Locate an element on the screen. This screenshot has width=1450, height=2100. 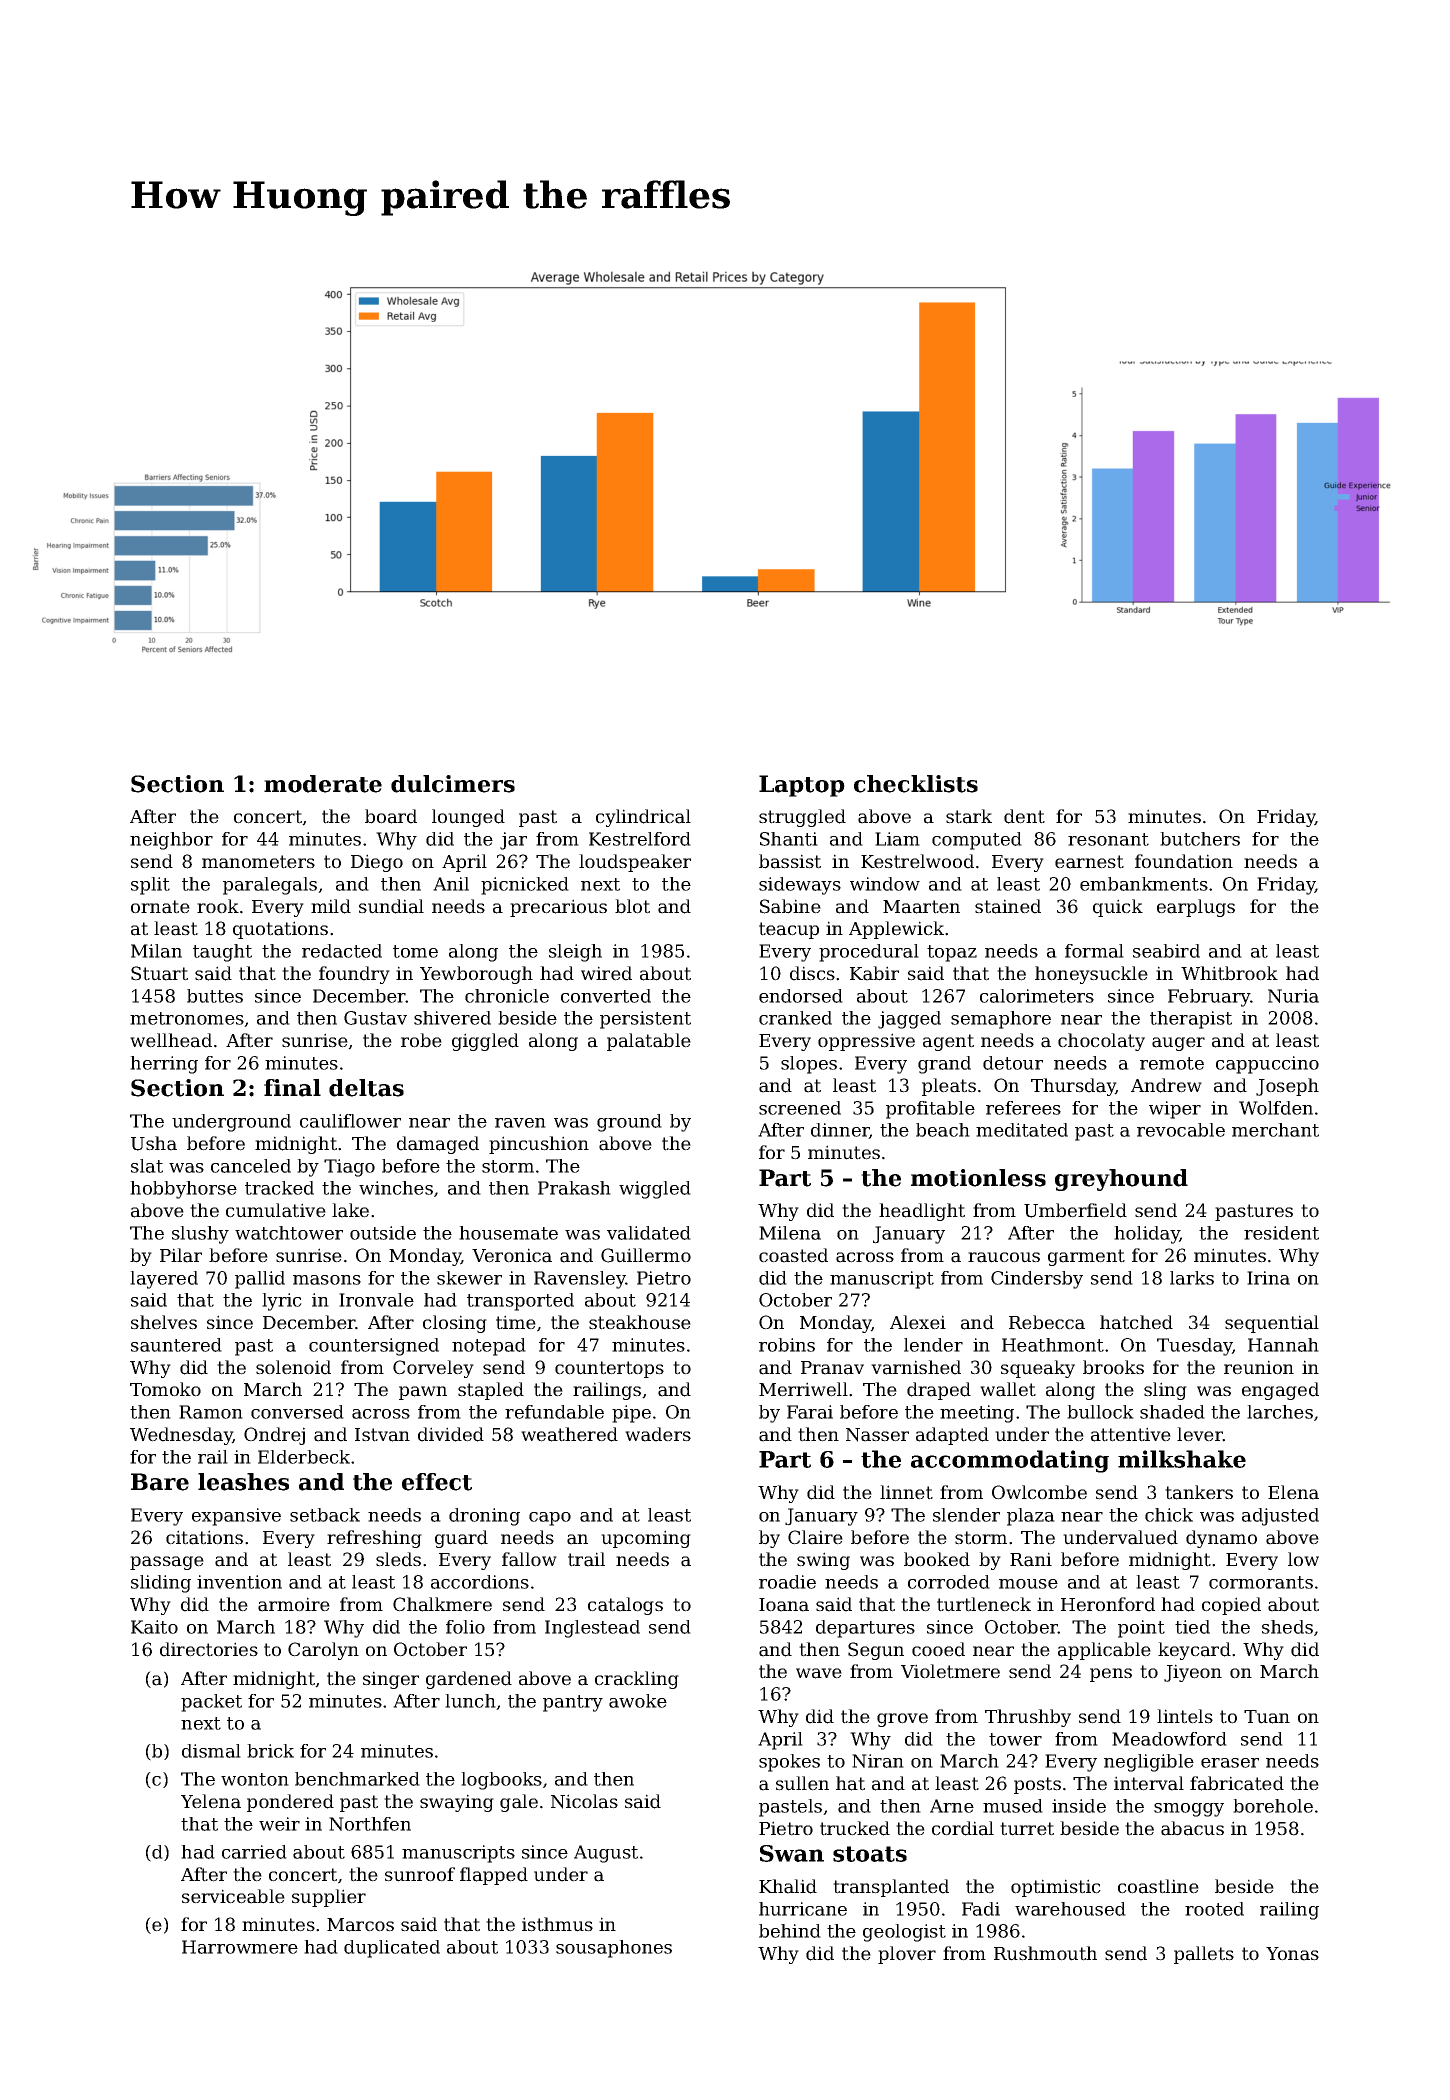
wonton is located at coordinates (255, 1779).
